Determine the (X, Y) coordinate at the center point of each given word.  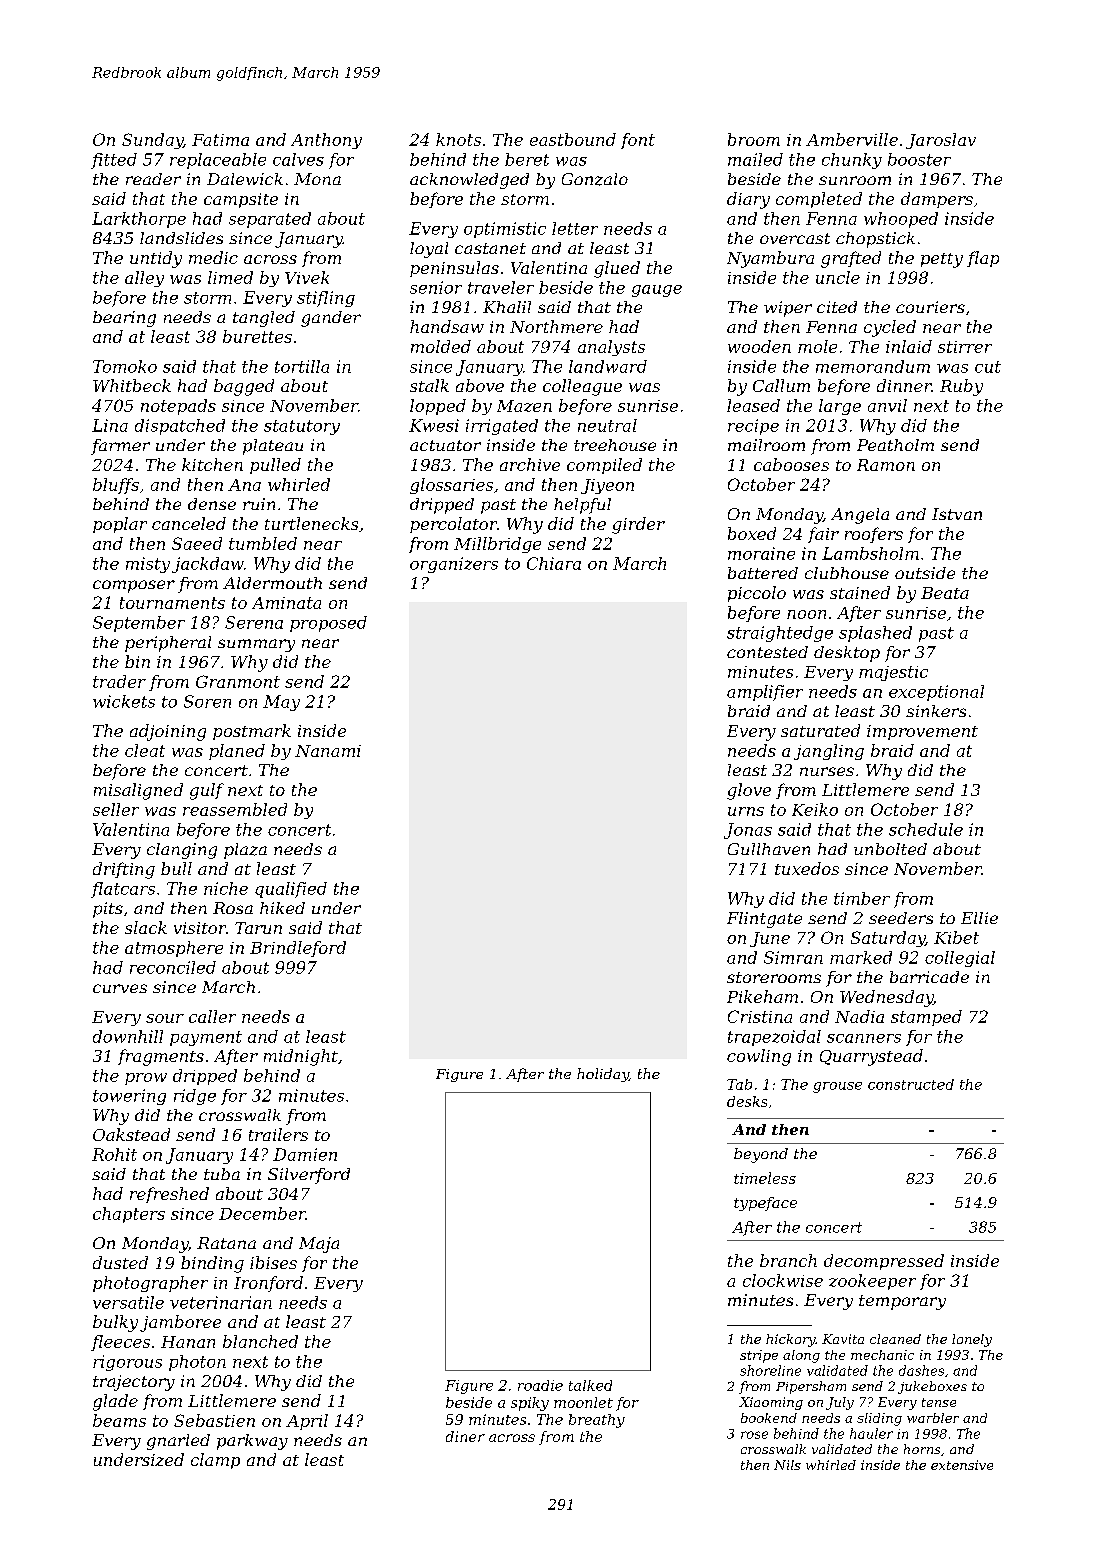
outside (925, 573)
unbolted (890, 849)
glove (749, 791)
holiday (603, 1075)
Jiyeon (607, 486)
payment (206, 1038)
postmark (252, 732)
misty (148, 565)
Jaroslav (941, 141)
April (307, 1422)
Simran (793, 957)
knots (458, 139)
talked (590, 1385)
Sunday (152, 141)
